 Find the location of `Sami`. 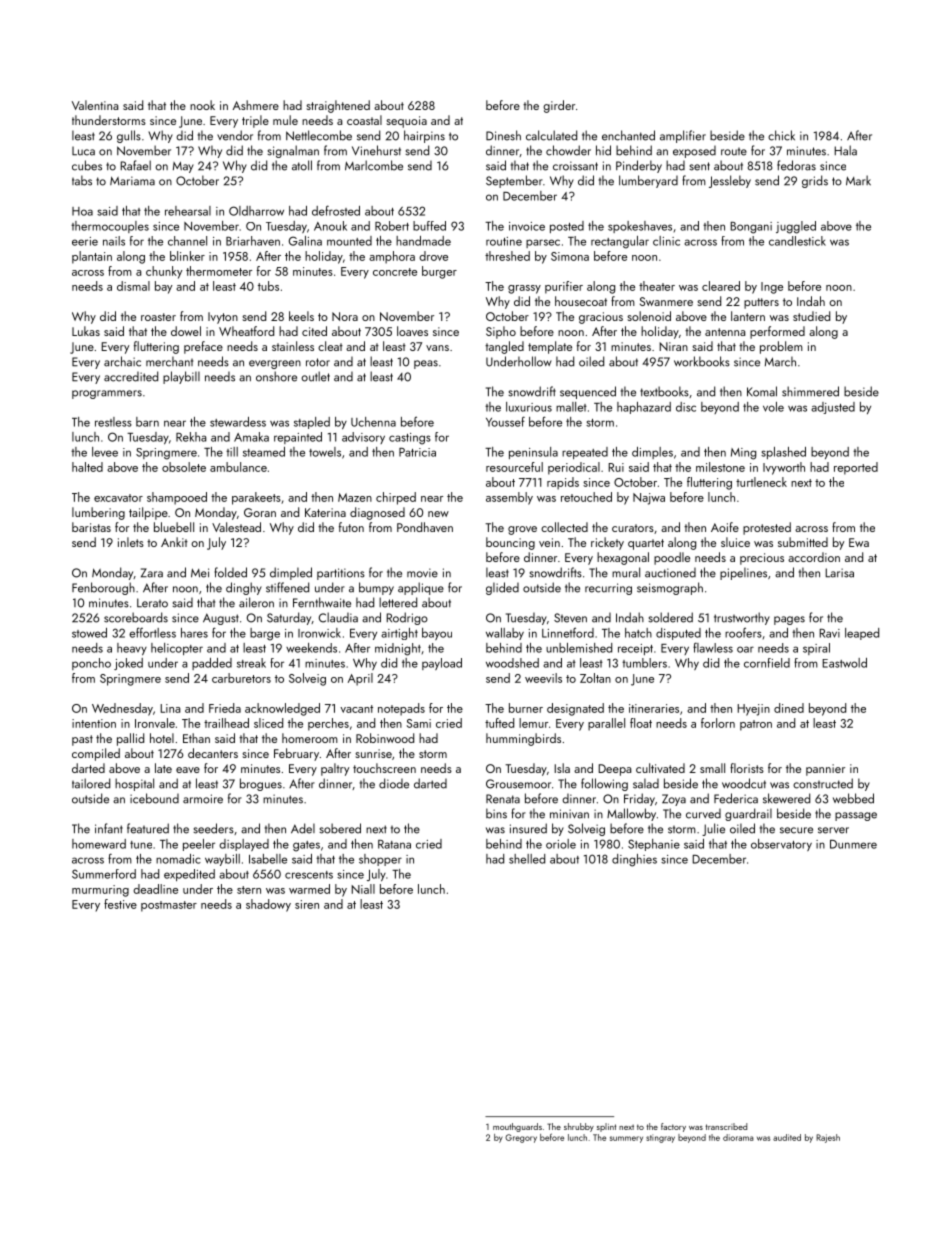

Sami is located at coordinates (419, 723).
